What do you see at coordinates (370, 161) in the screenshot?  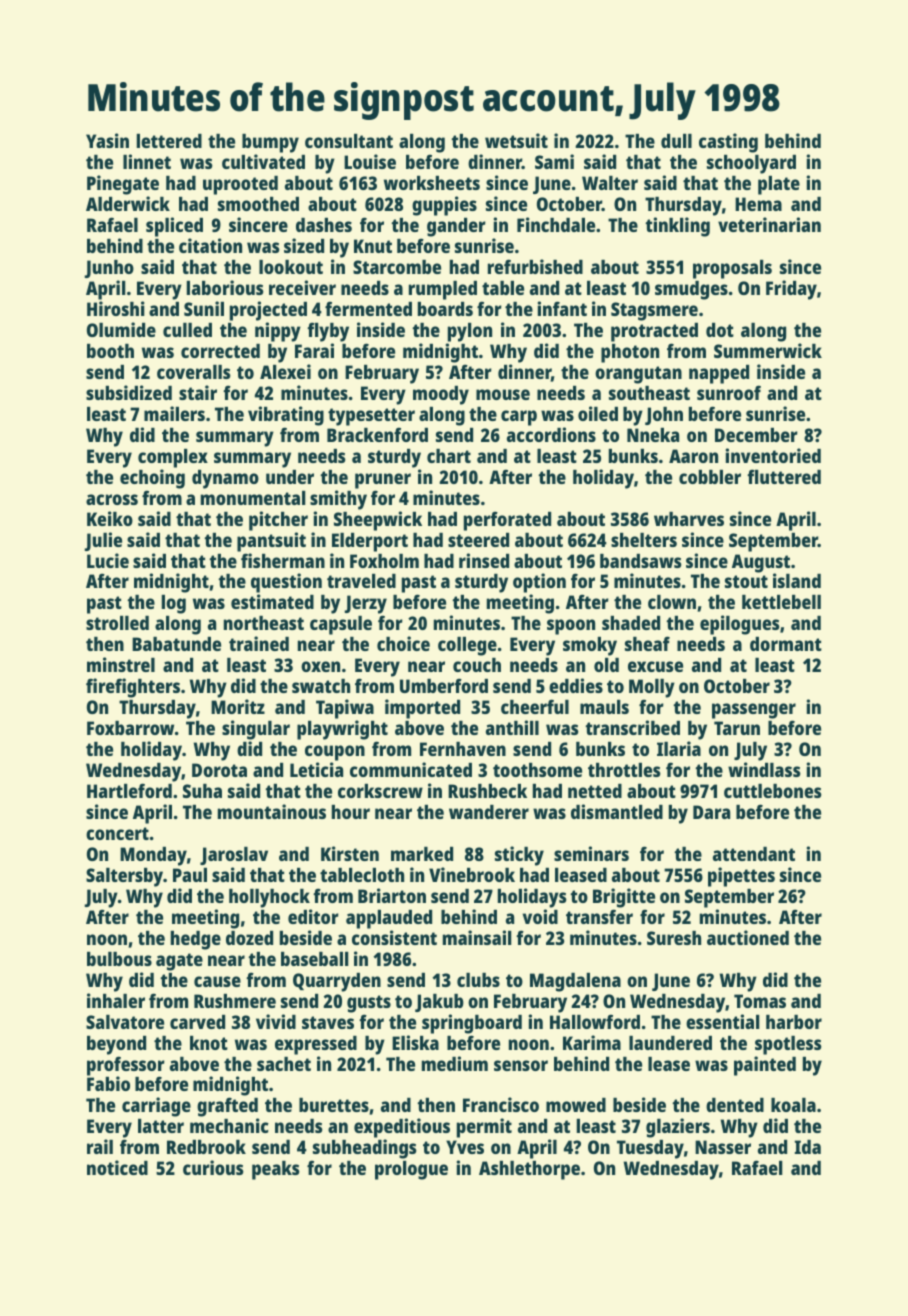 I see `Louise` at bounding box center [370, 161].
